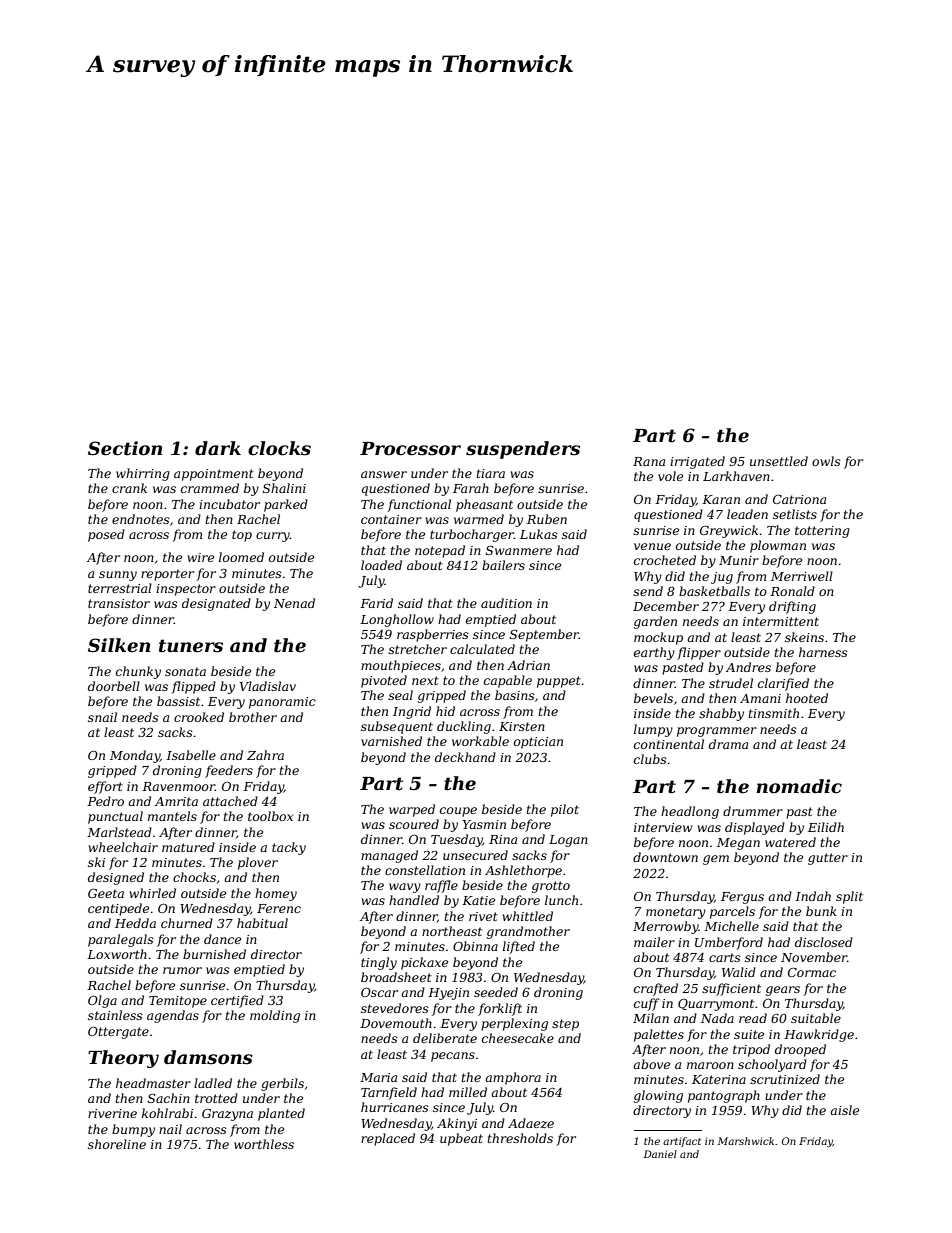 Image resolution: width=952 pixels, height=1233 pixels. What do you see at coordinates (828, 859) in the screenshot?
I see `gutter` at bounding box center [828, 859].
